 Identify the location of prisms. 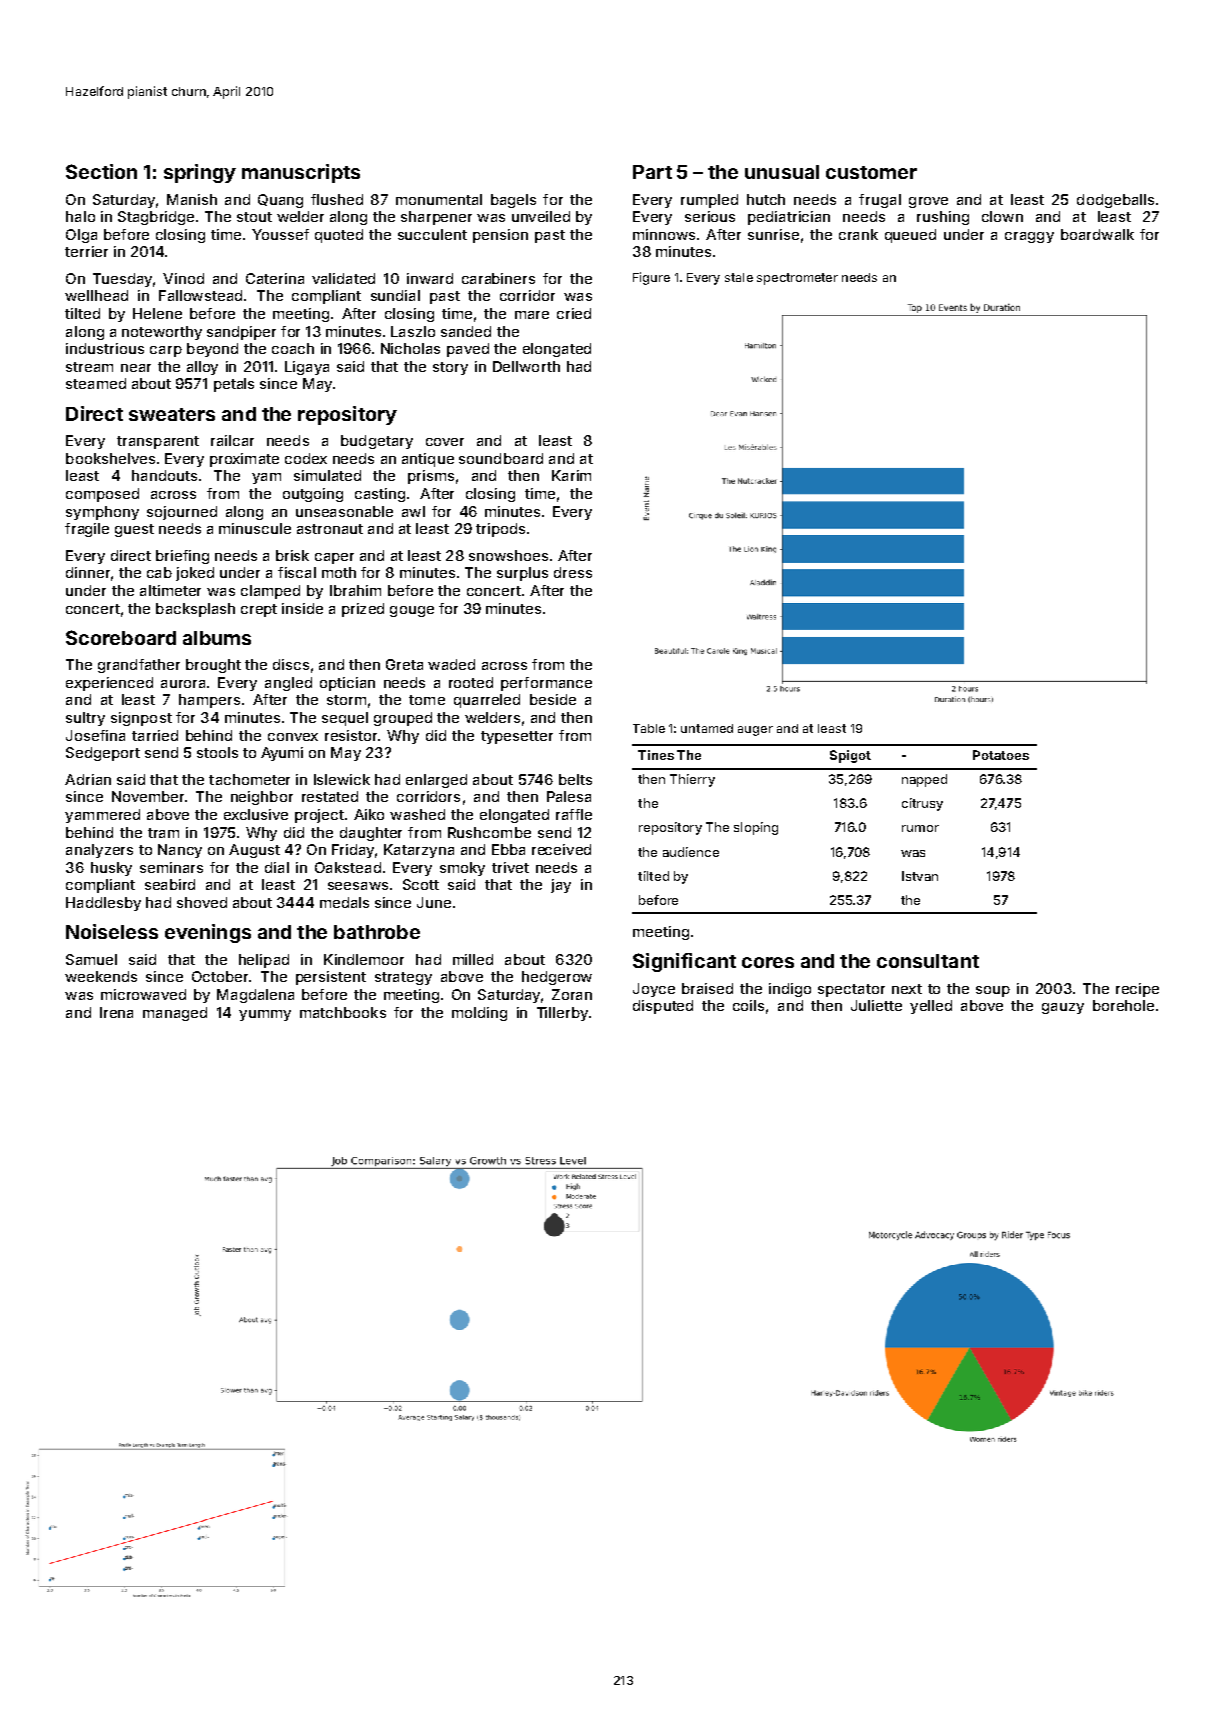
(431, 477).
